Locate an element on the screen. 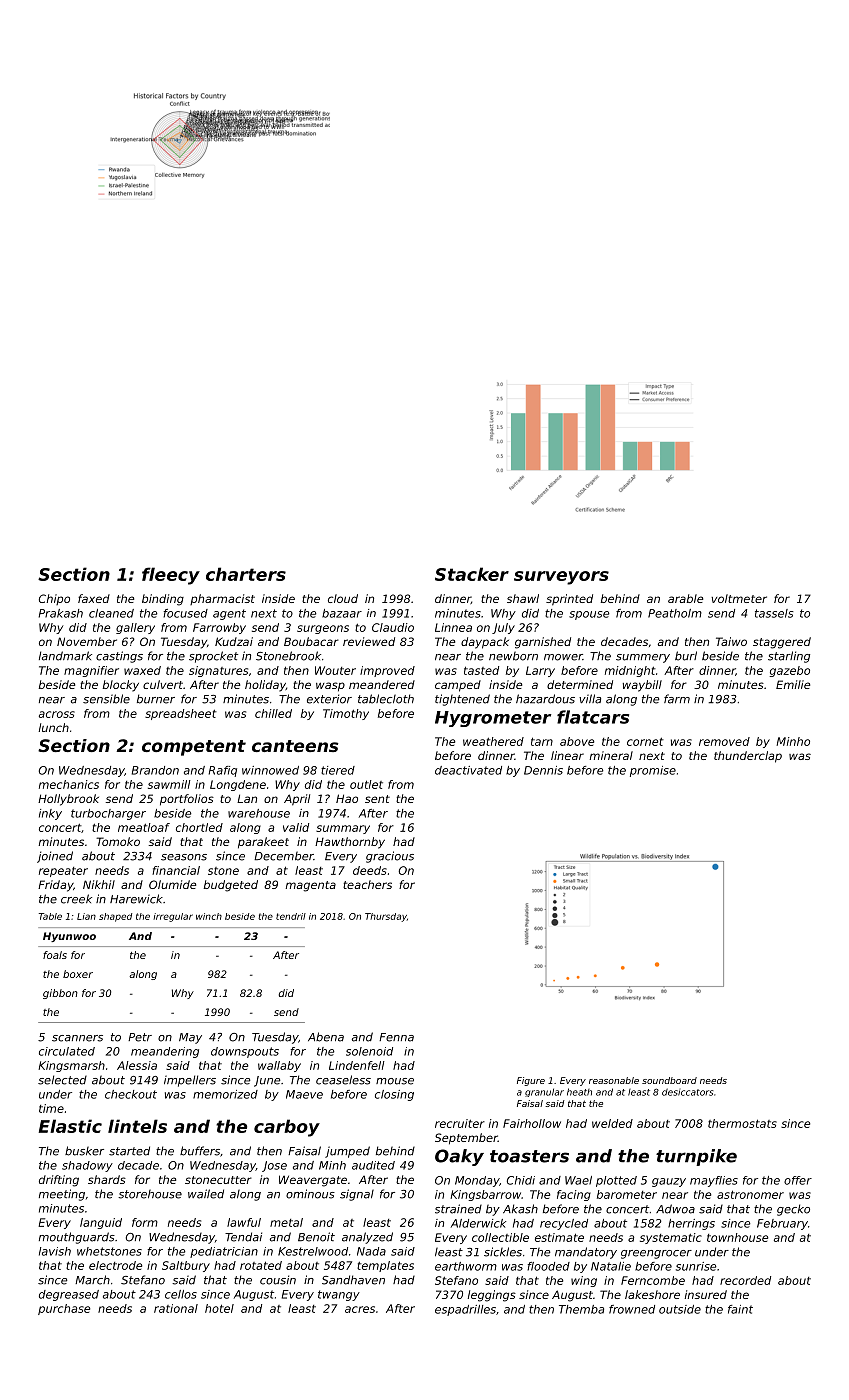  Hawthornby is located at coordinates (350, 843).
